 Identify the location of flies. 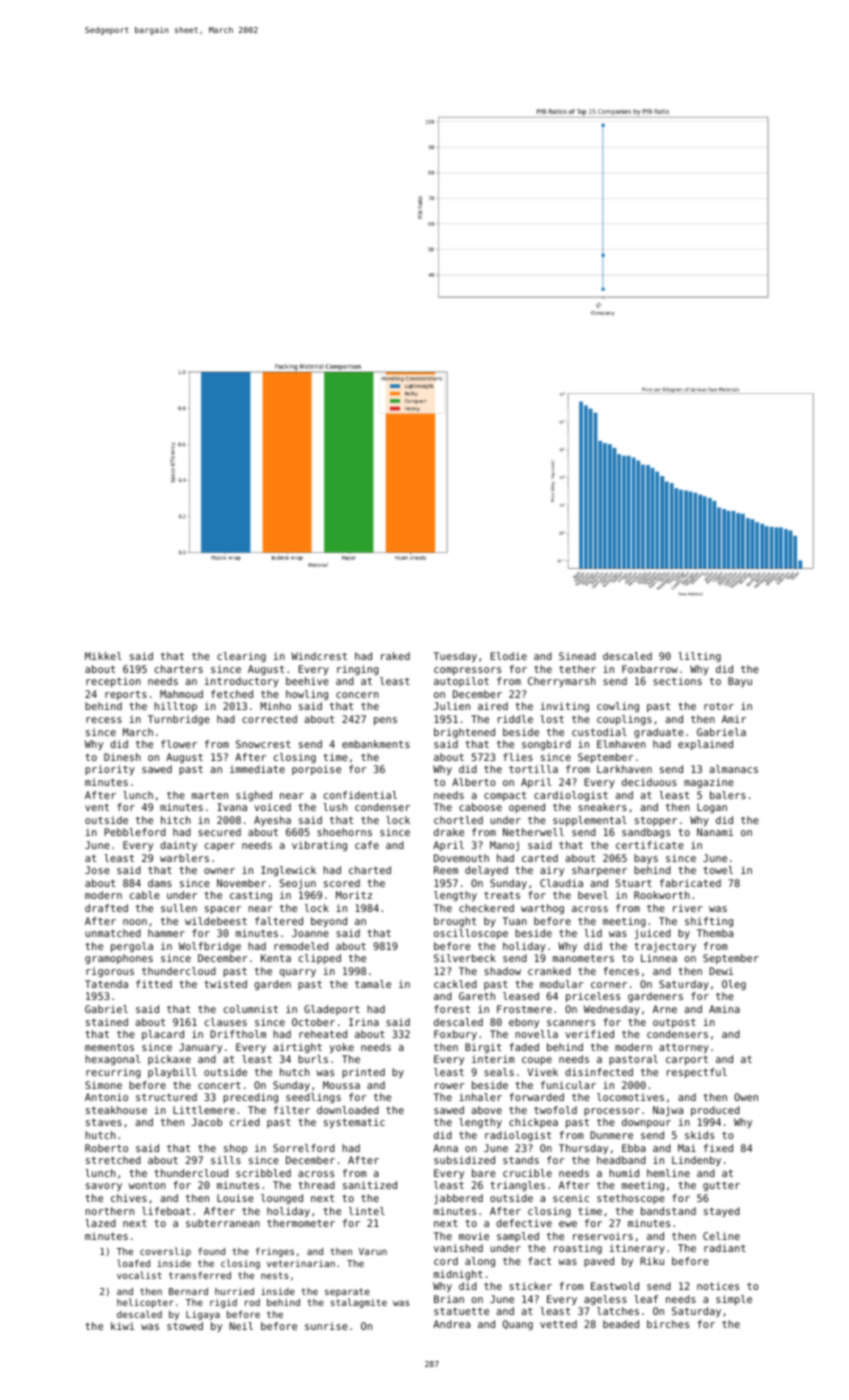
(518, 757).
